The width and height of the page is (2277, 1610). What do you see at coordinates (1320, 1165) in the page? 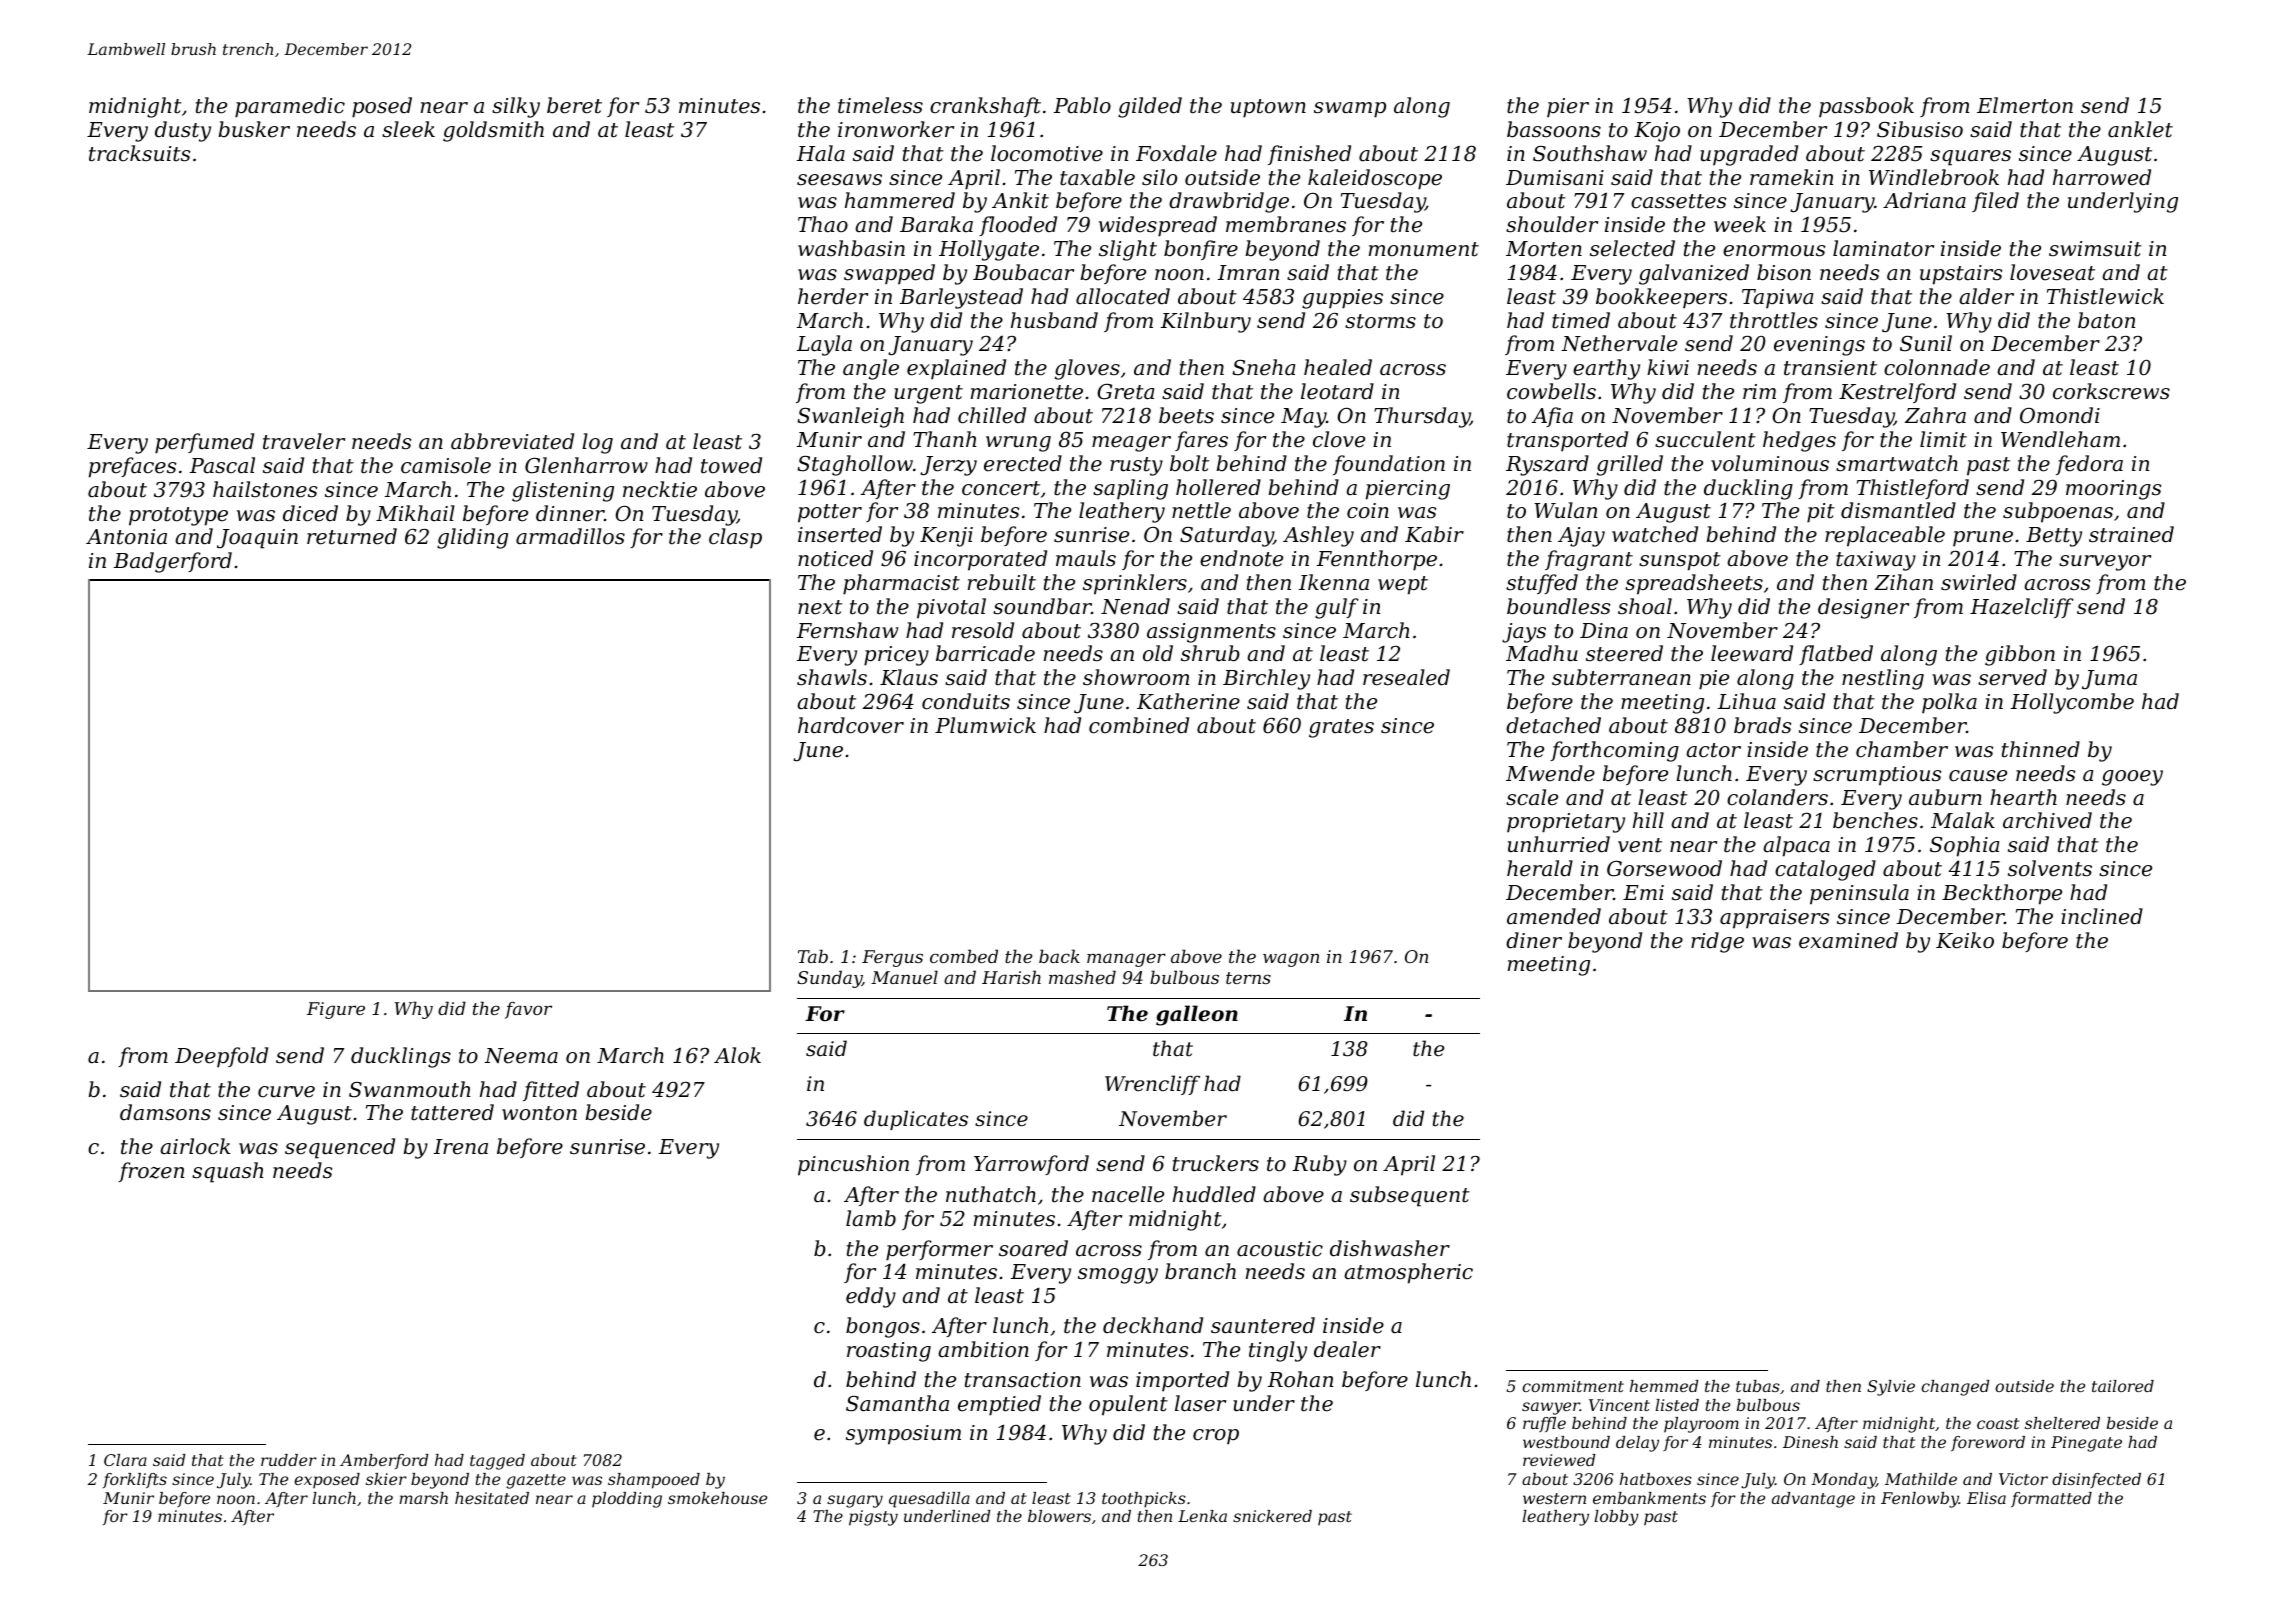
I see `Ruby` at bounding box center [1320, 1165].
